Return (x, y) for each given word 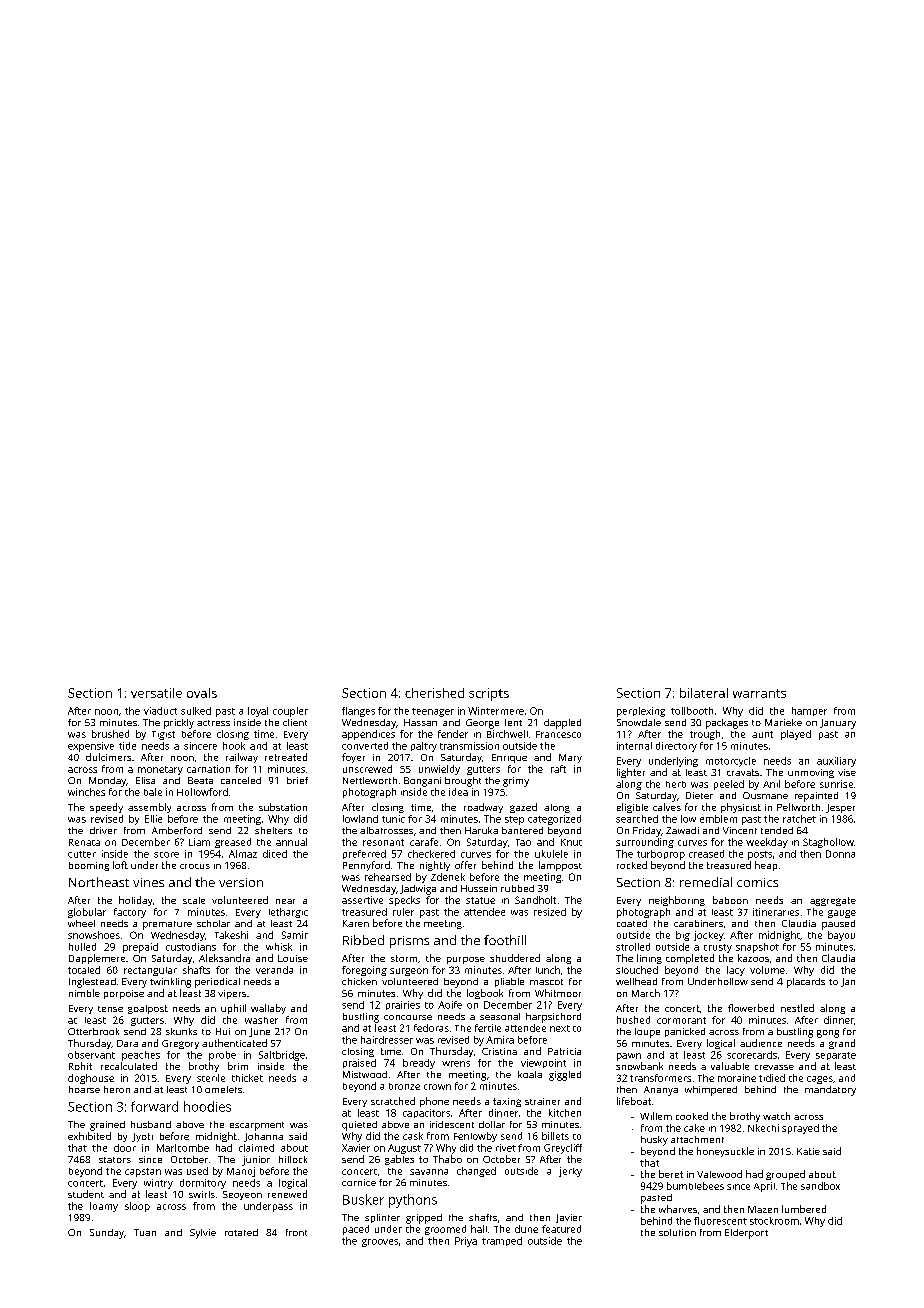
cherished (434, 693)
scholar (213, 923)
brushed (110, 734)
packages (727, 724)
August (404, 1149)
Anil (771, 784)
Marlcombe (183, 1148)
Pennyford (366, 866)
